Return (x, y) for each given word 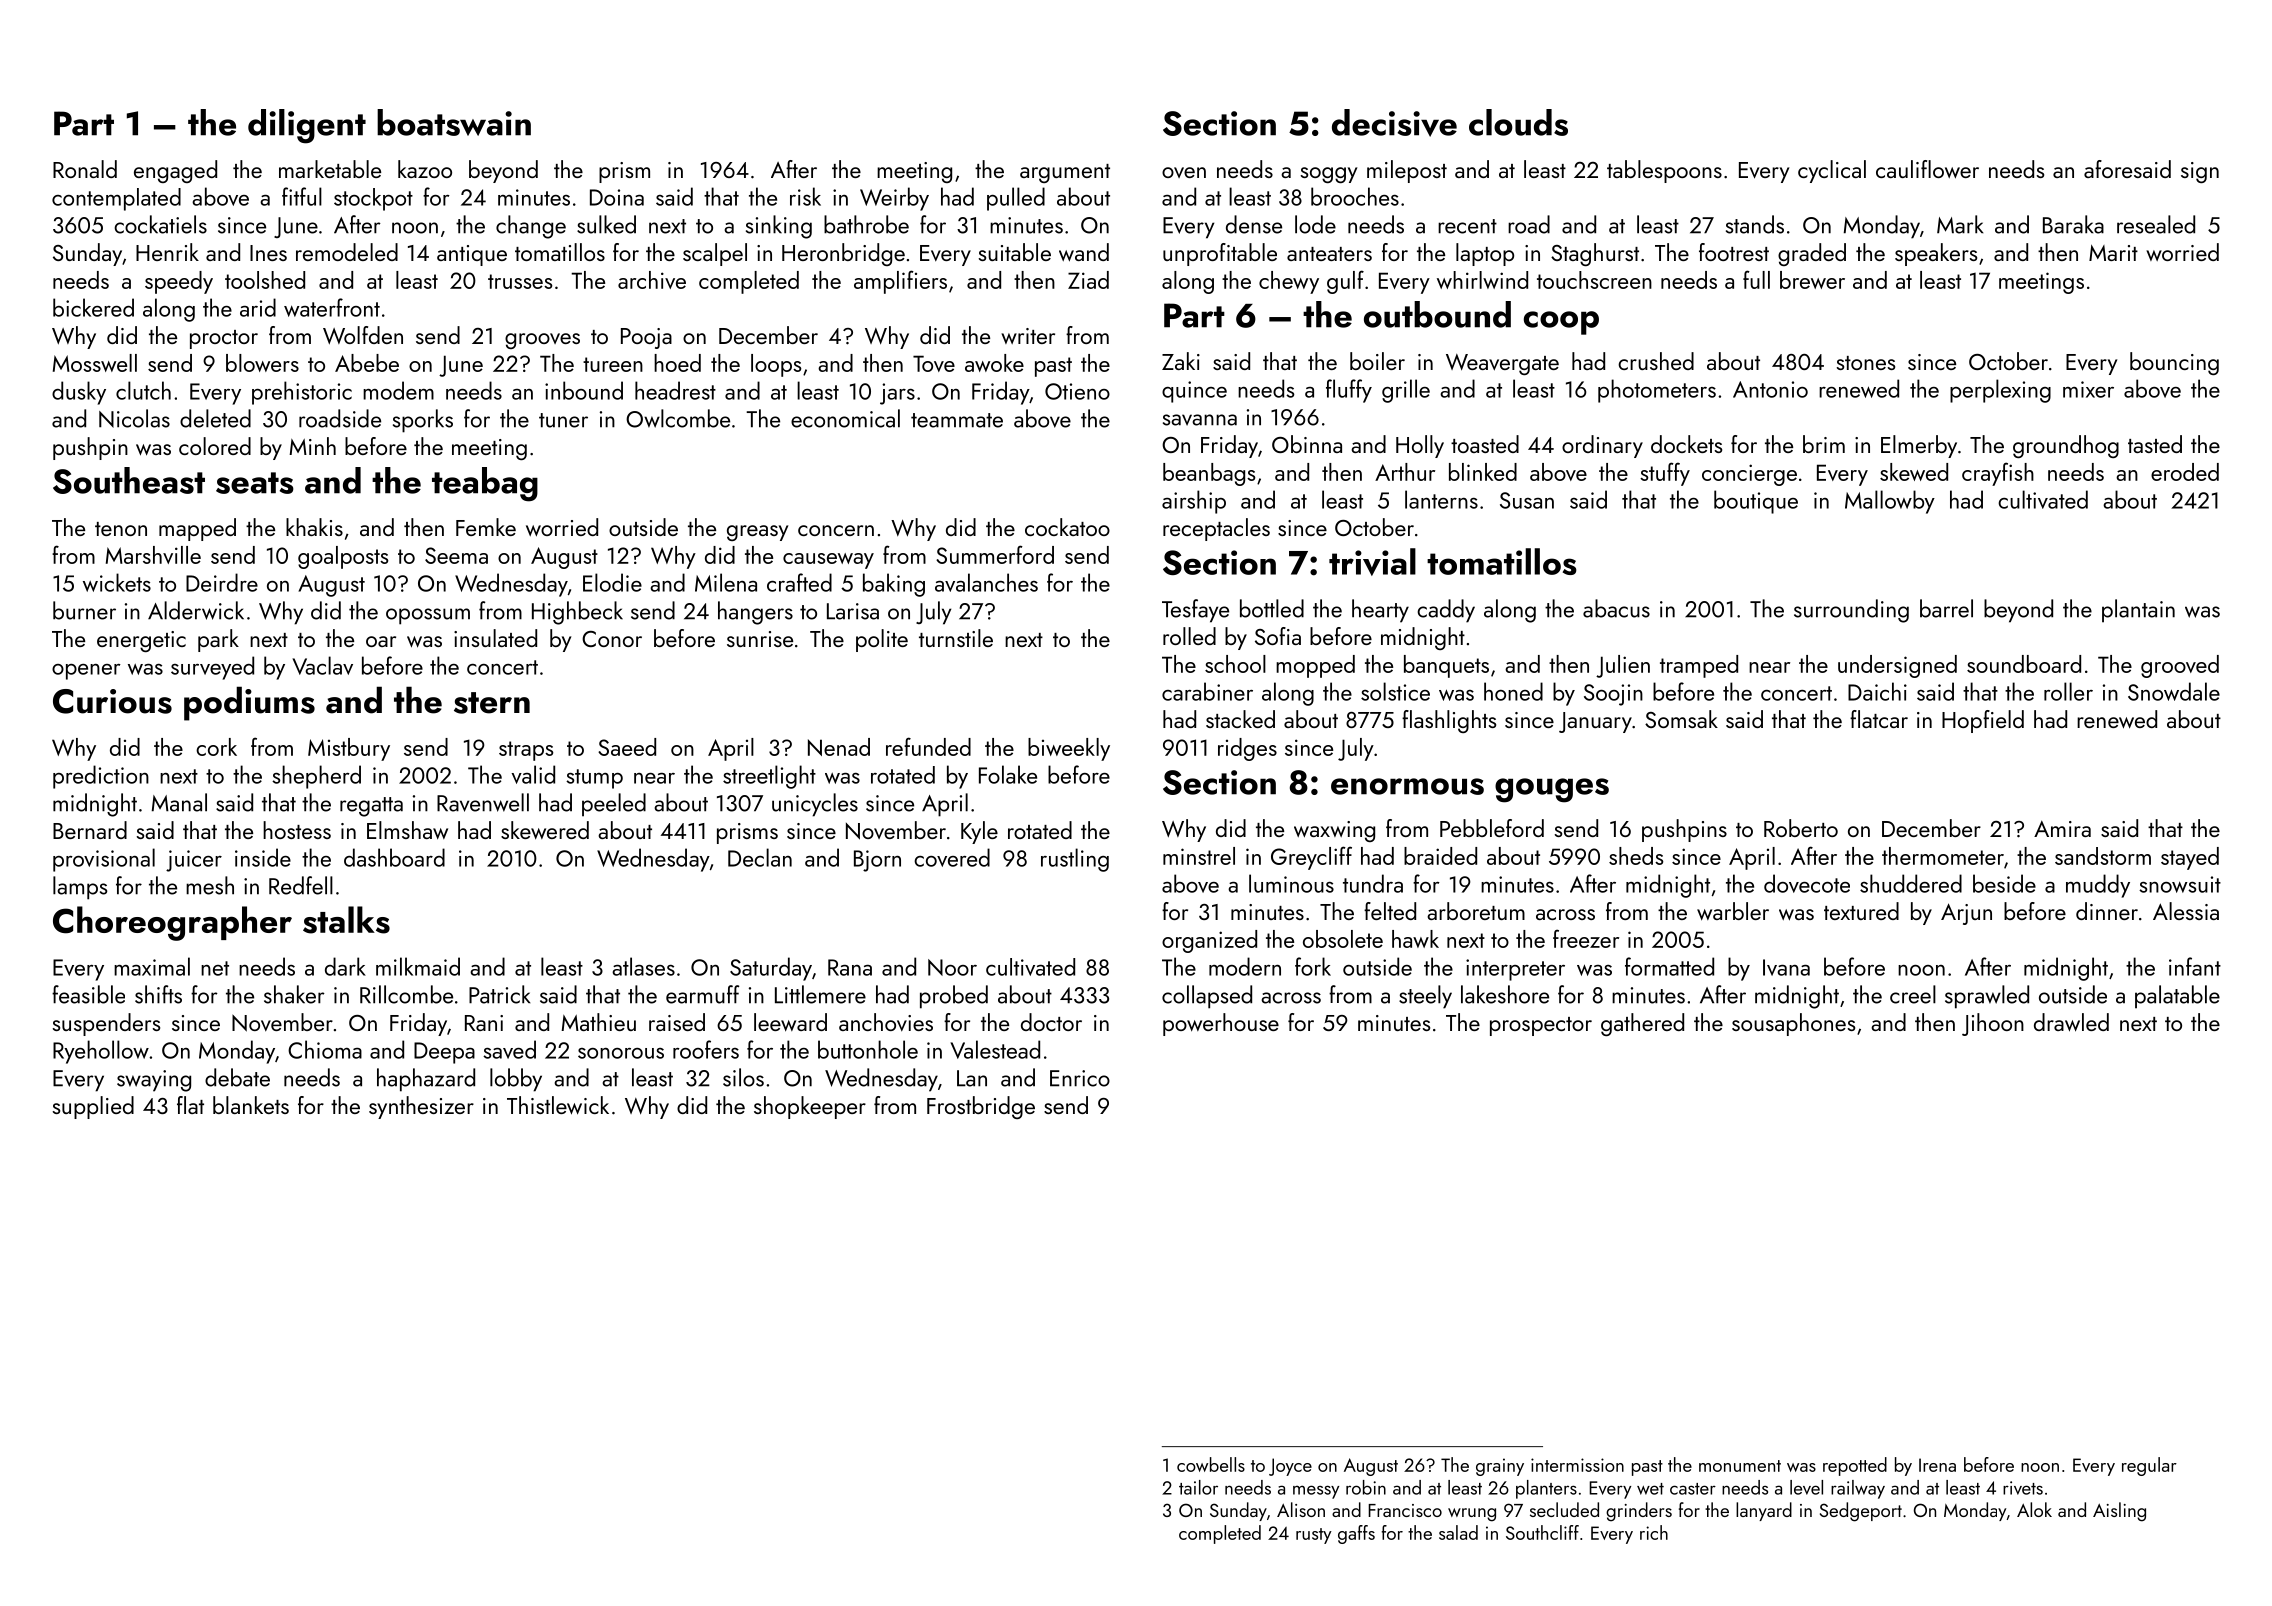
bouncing (2174, 363)
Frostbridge (981, 1107)
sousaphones (1793, 1024)
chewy (1289, 282)
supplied (93, 1107)
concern (836, 530)
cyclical (1832, 171)
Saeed (627, 747)
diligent (307, 126)
